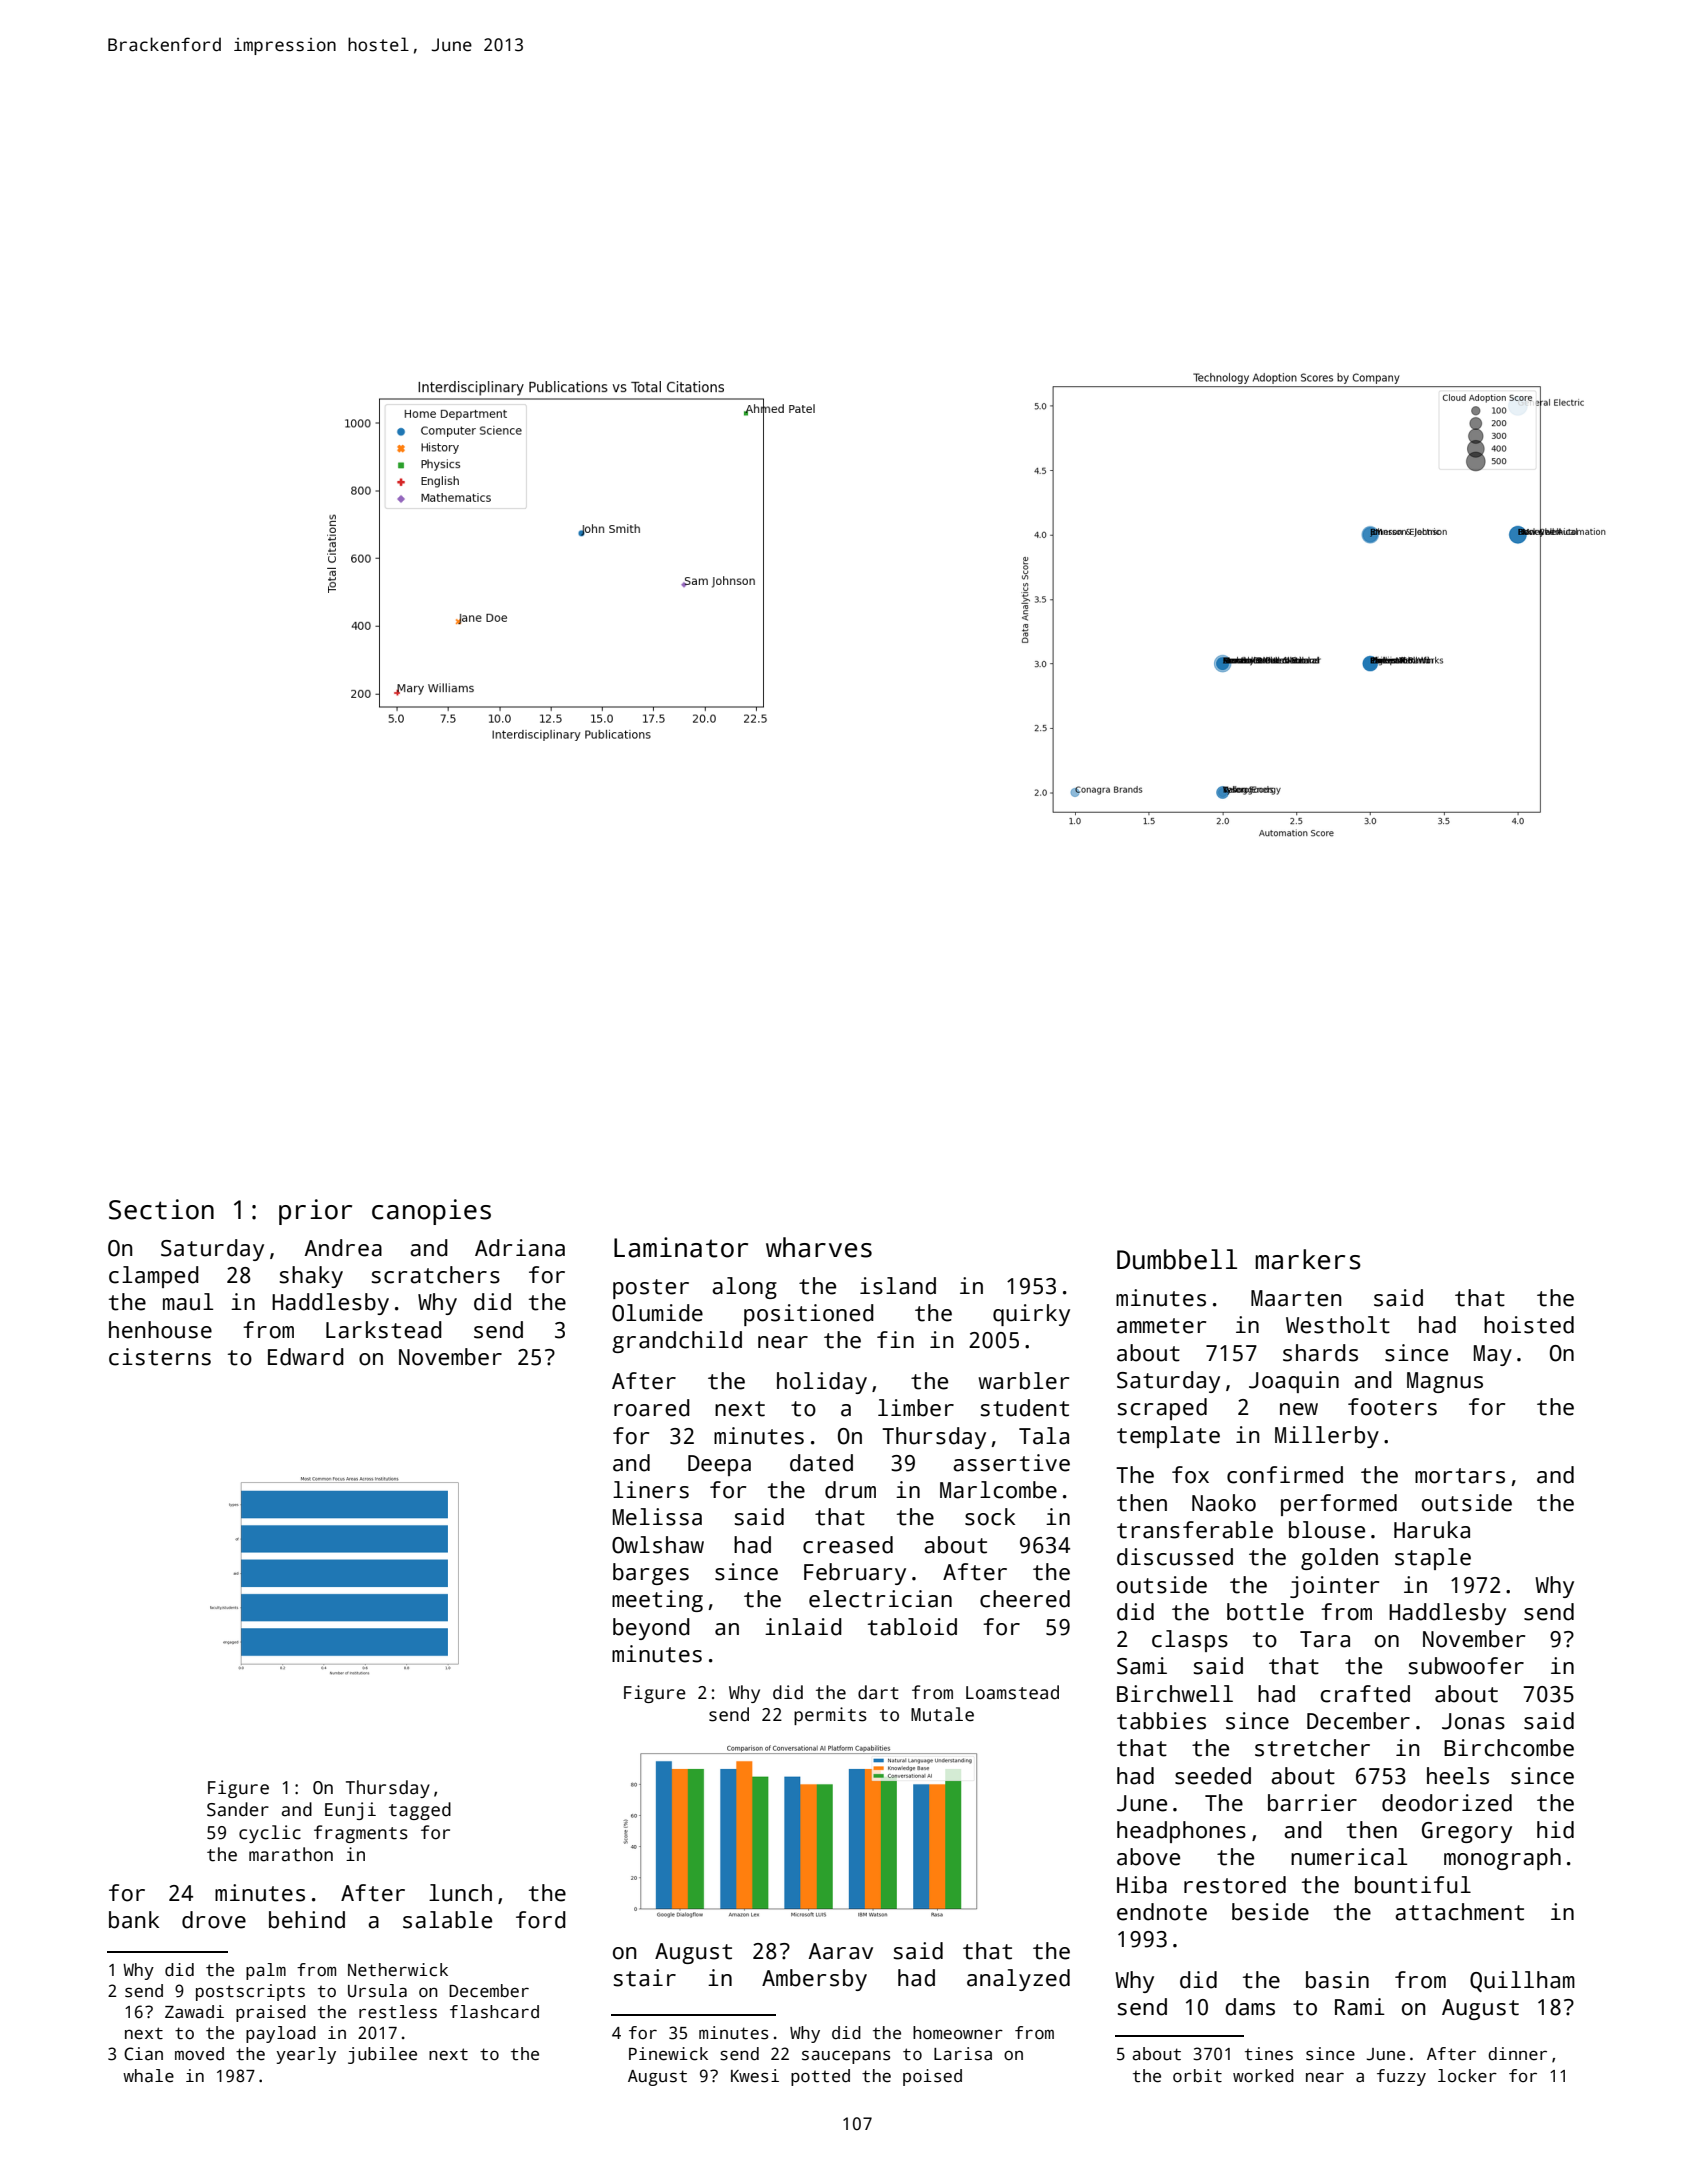  What do you see at coordinates (963, 2054) in the image?
I see `Larisa` at bounding box center [963, 2054].
